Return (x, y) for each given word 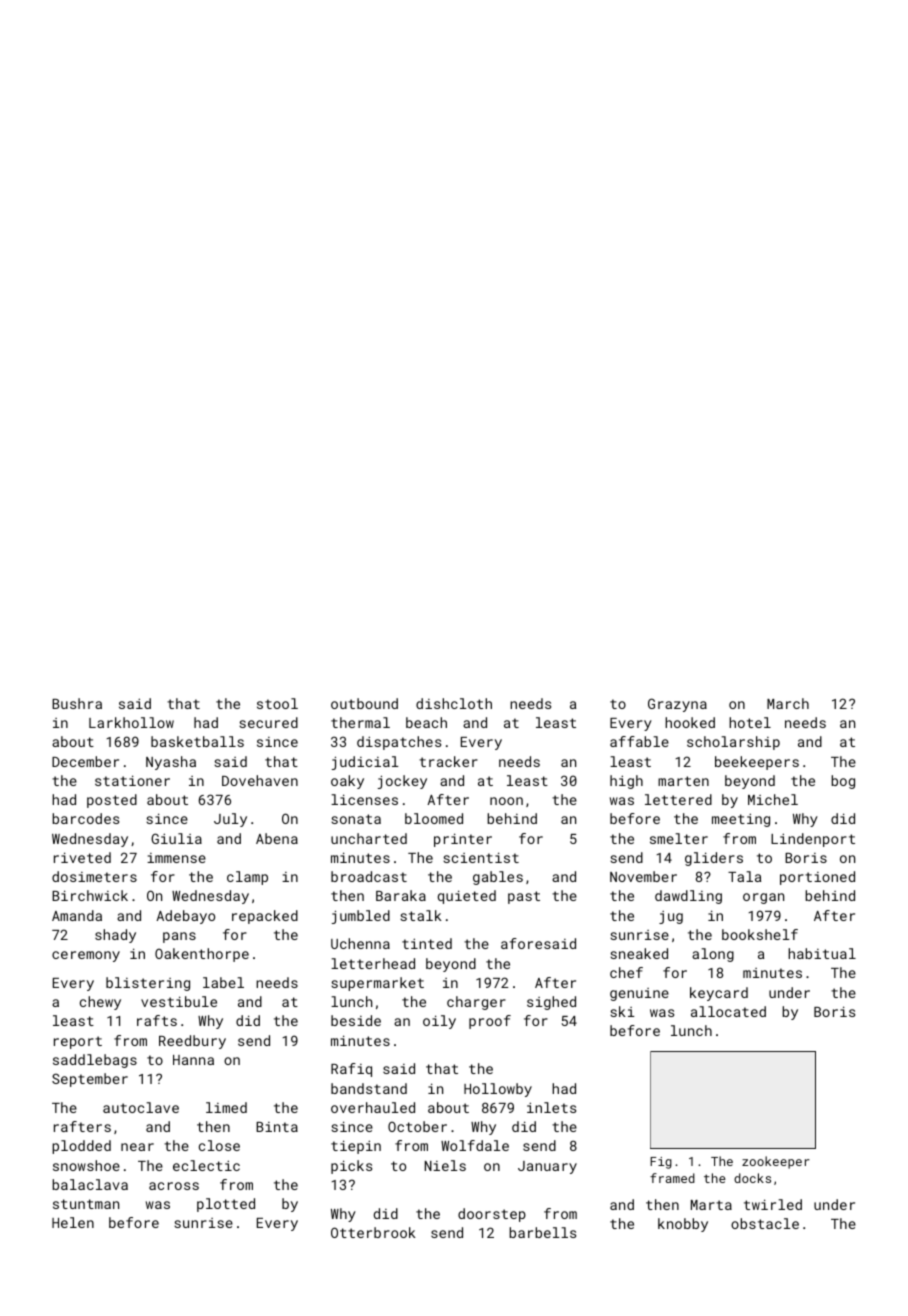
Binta (277, 1127)
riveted (82, 857)
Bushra (77, 703)
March (788, 703)
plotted (226, 1205)
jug (671, 917)
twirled (773, 1204)
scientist (481, 857)
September (90, 1080)
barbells (542, 1232)
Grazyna (677, 705)
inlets (551, 1107)
